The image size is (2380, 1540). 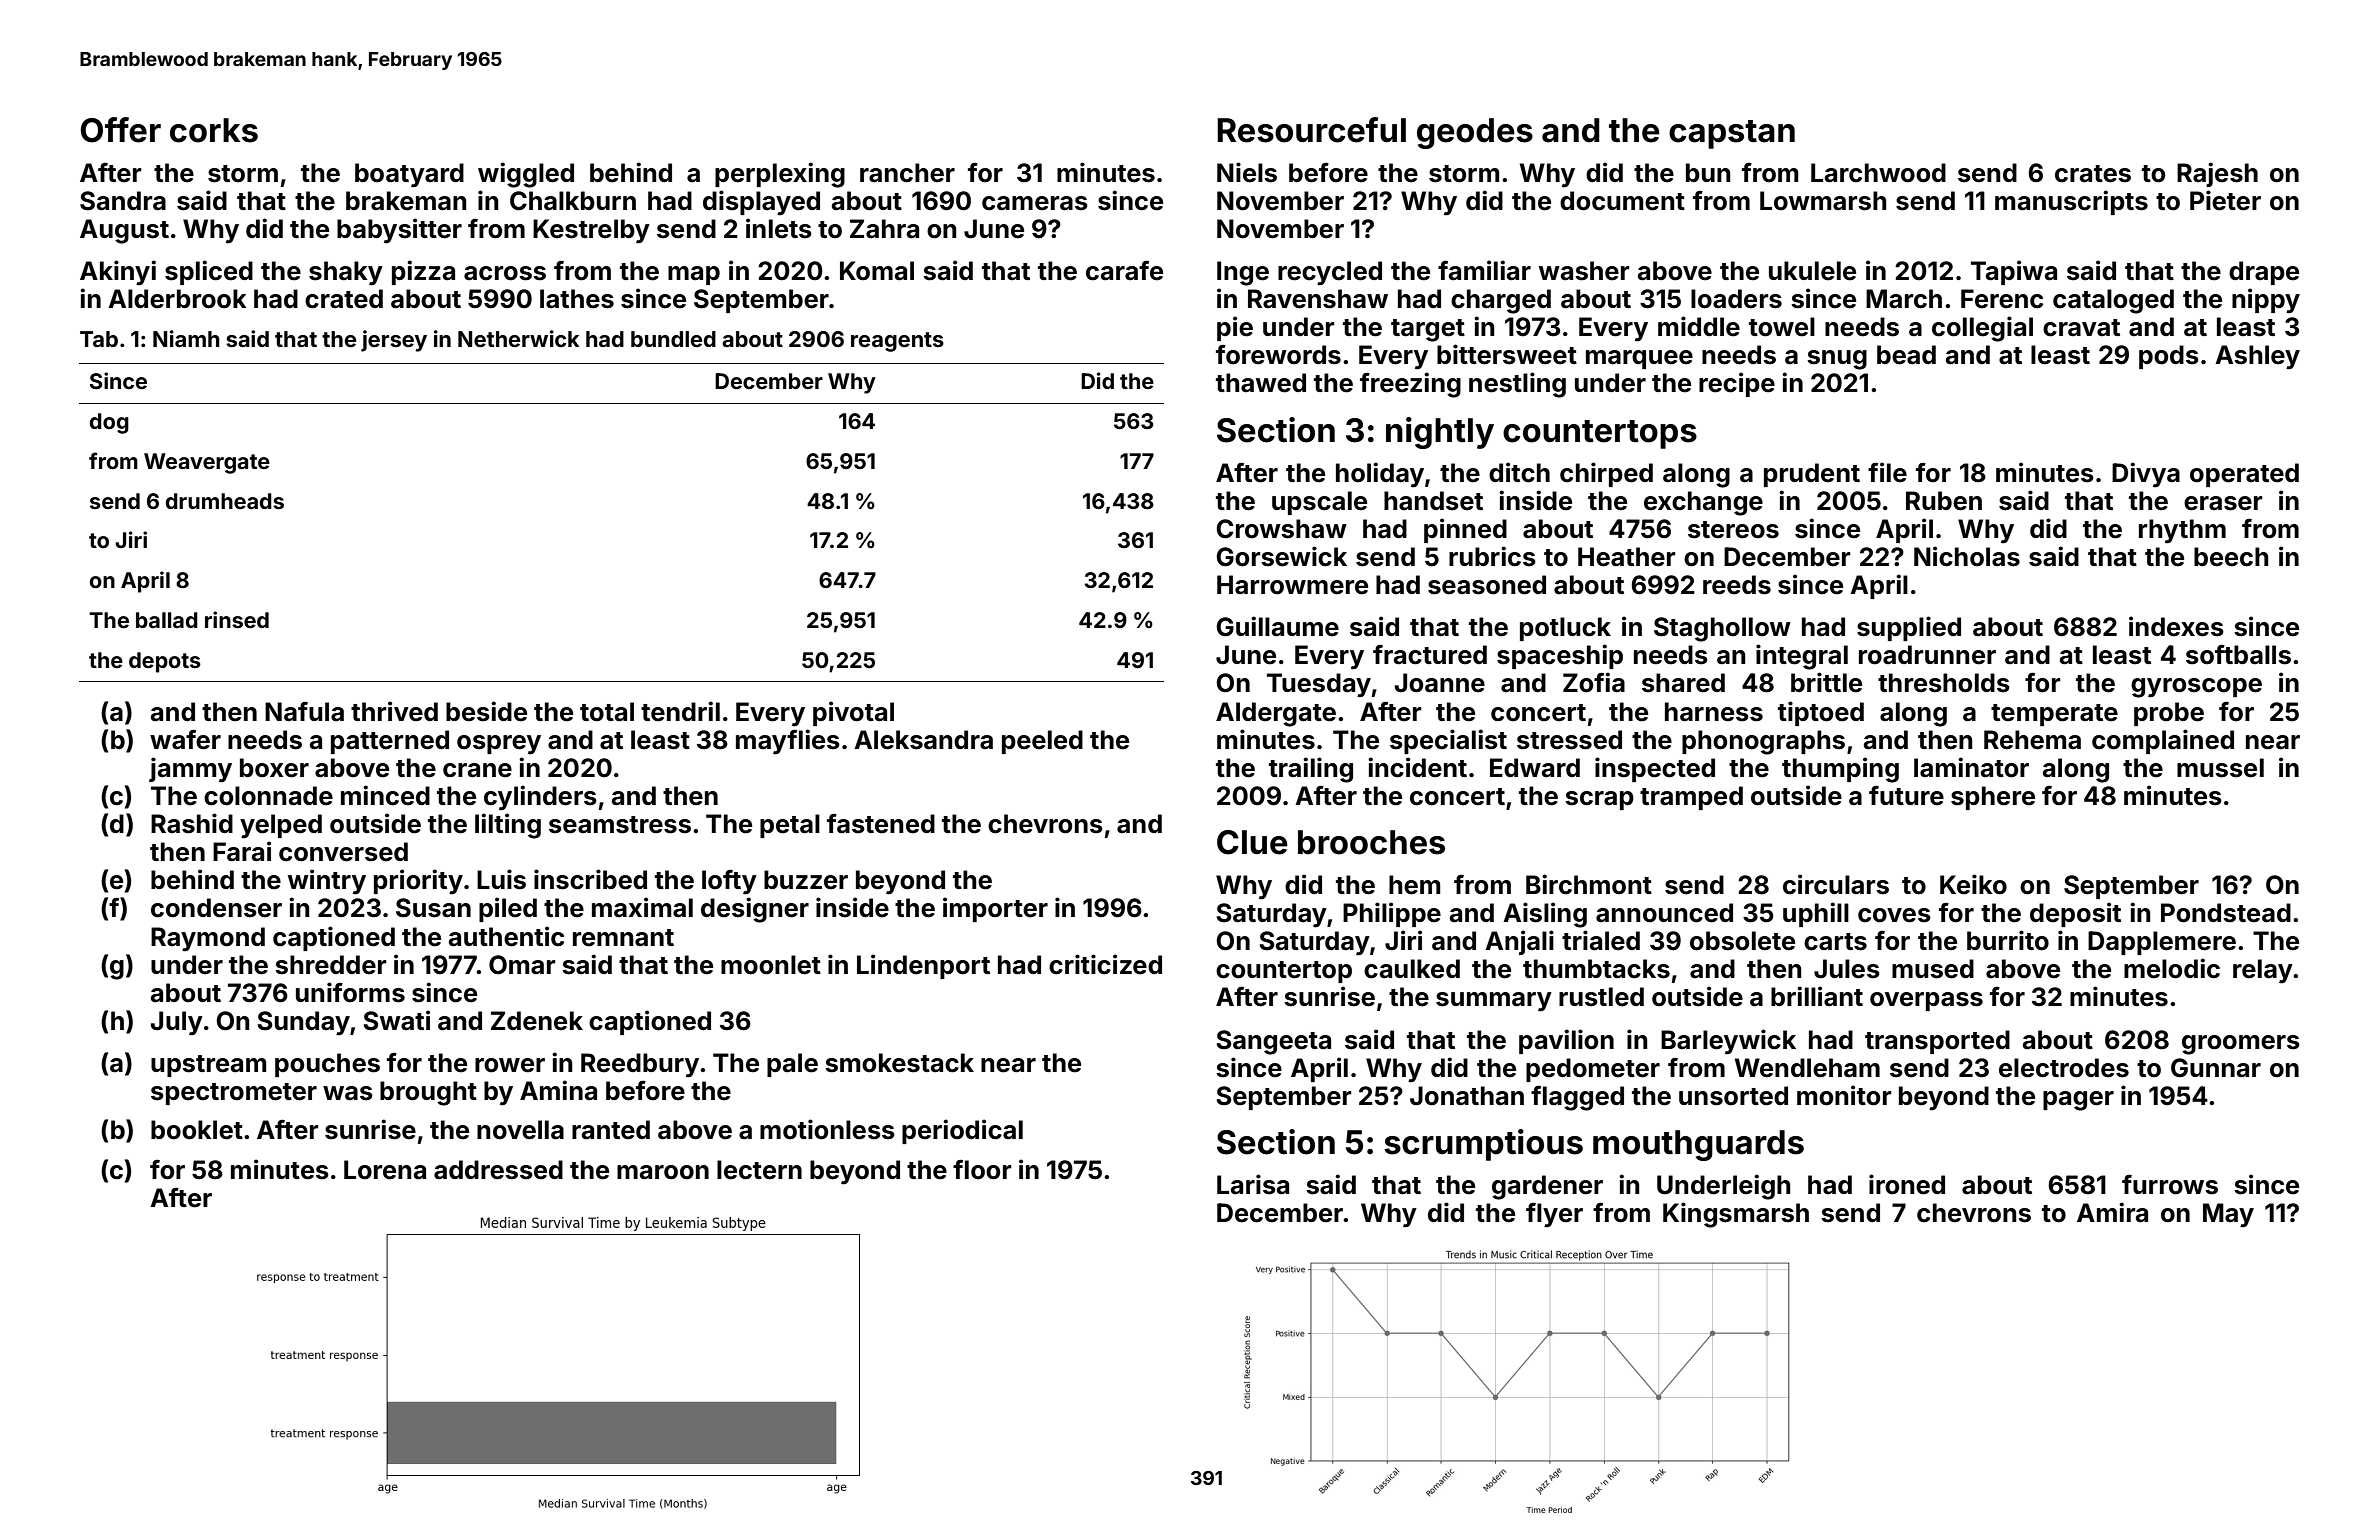 I want to click on Resourceful, so click(x=1311, y=130).
